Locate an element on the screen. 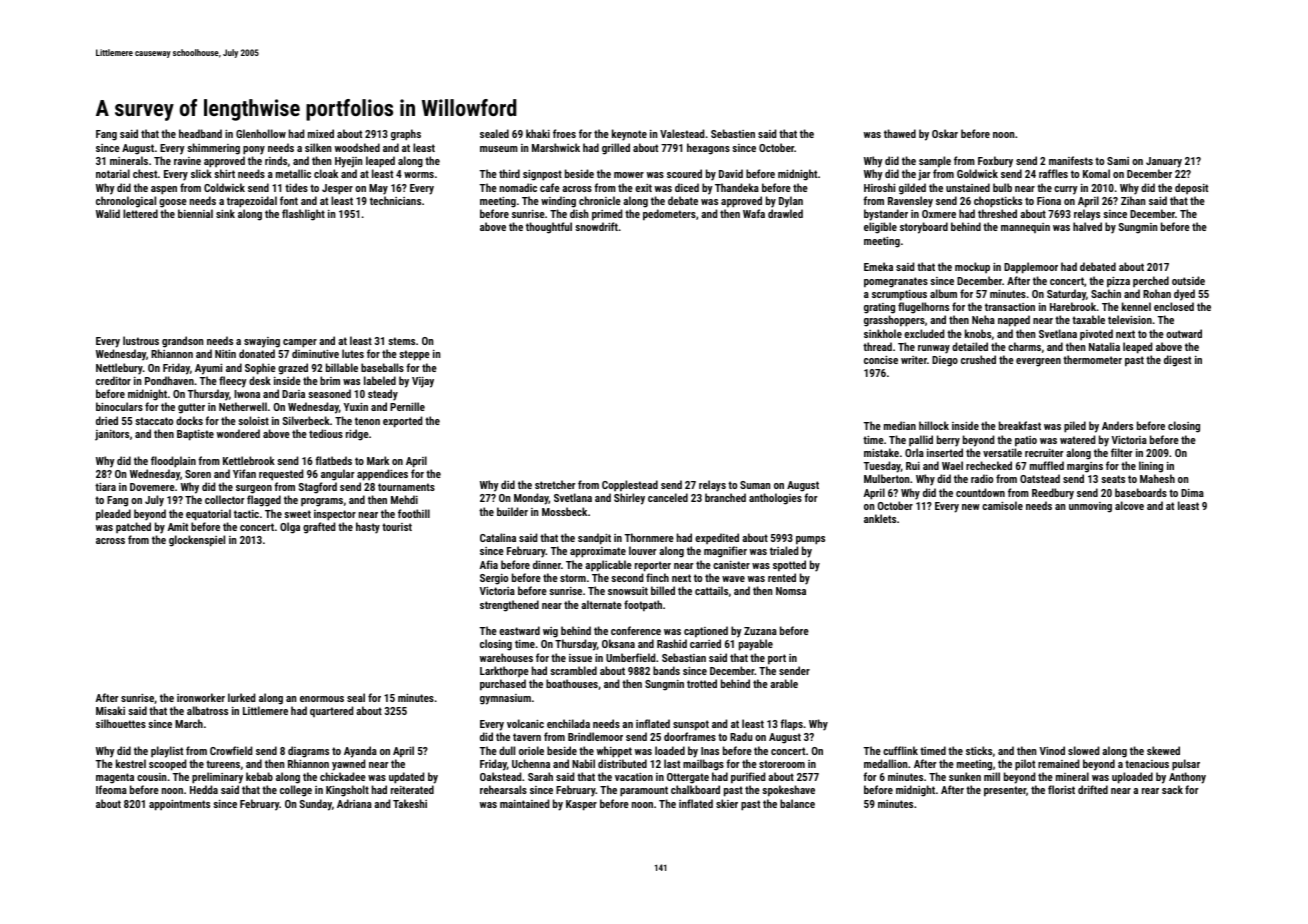  digest is located at coordinates (1177, 361).
